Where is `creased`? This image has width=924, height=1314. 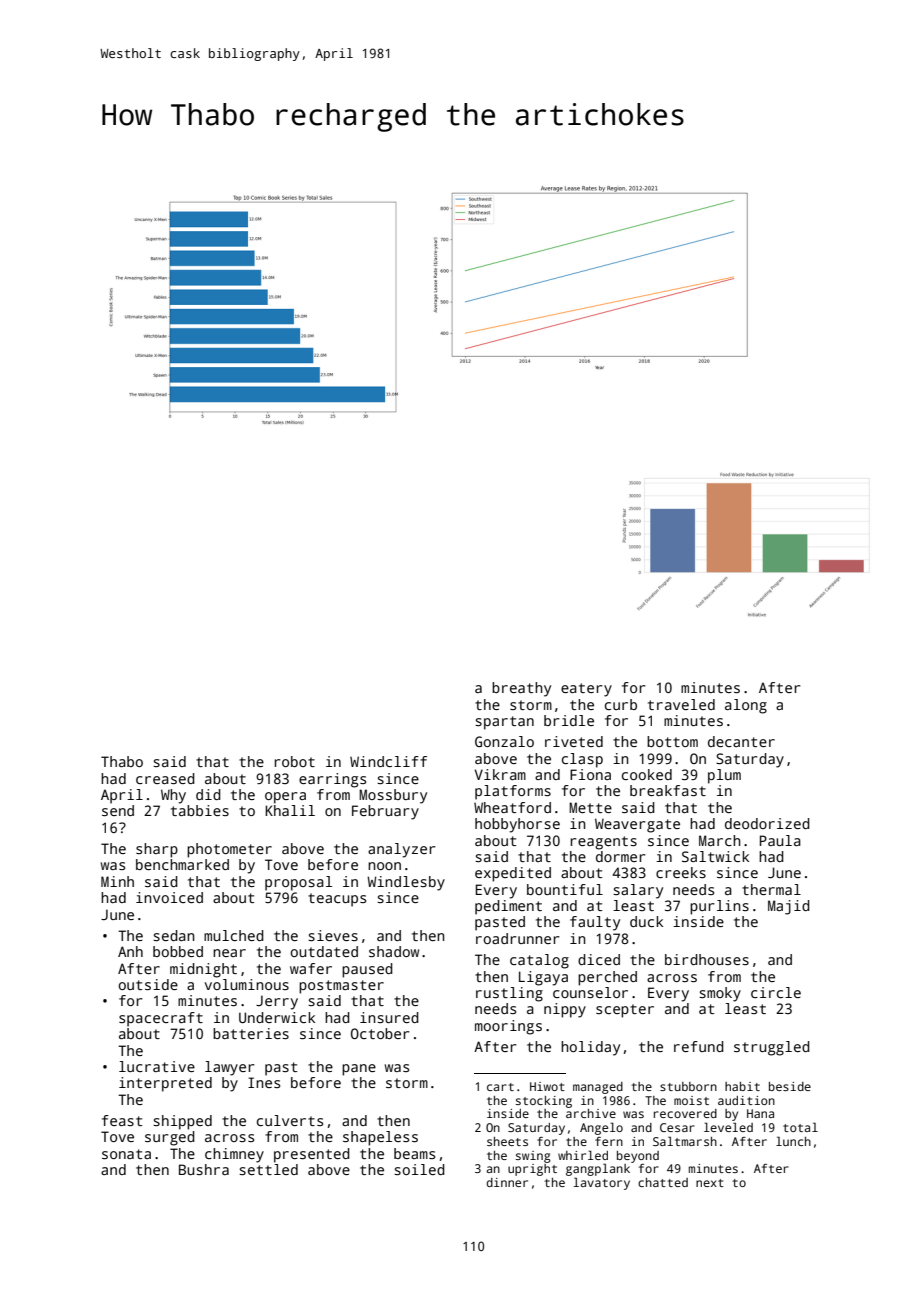
creased is located at coordinates (165, 778).
